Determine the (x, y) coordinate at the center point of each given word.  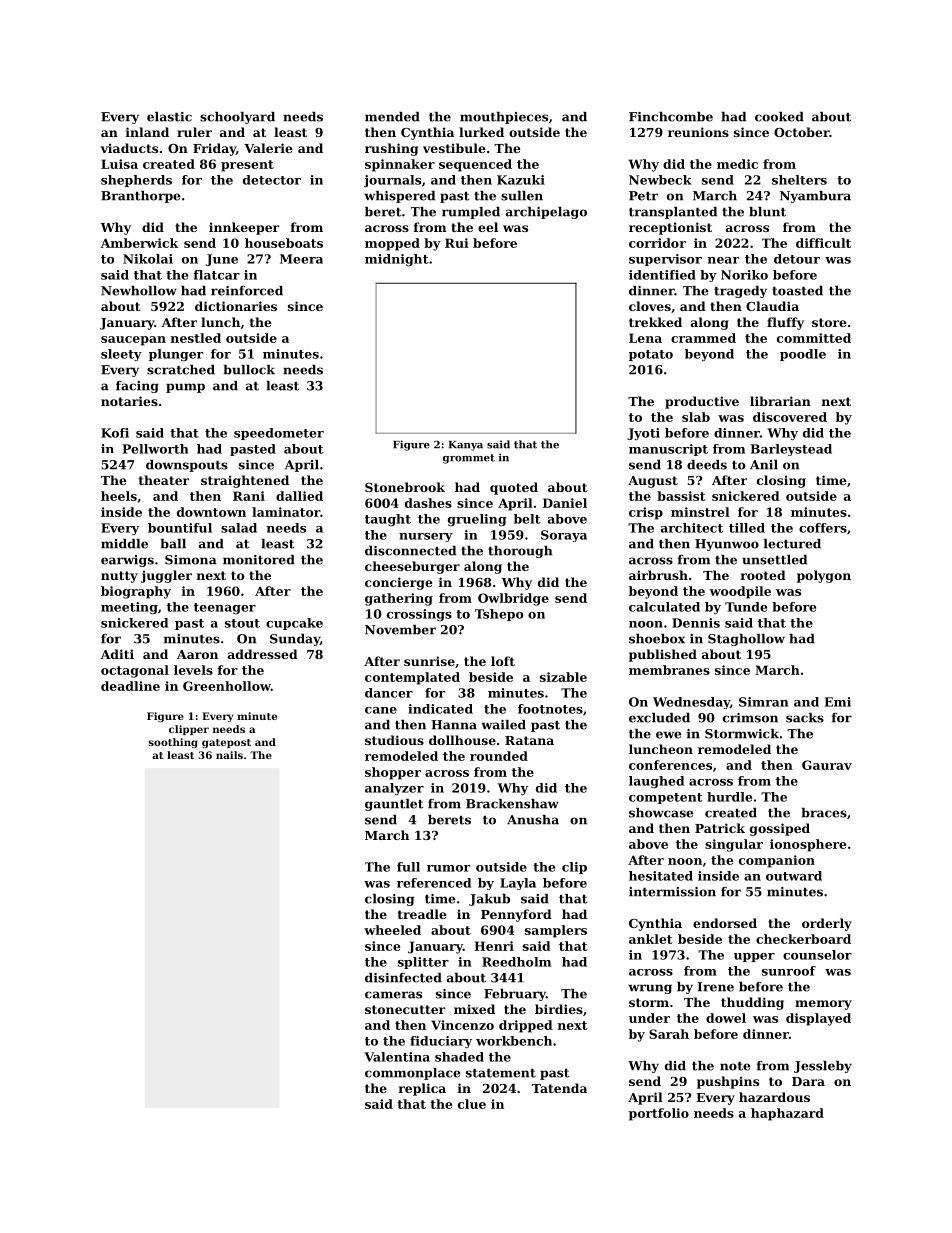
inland (147, 132)
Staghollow (746, 640)
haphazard (787, 1114)
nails (229, 755)
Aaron (197, 654)
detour (797, 259)
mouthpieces (504, 118)
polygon (824, 576)
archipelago (546, 213)
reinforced (247, 291)
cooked (779, 117)
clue (472, 1104)
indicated (440, 709)
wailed (503, 725)
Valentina (397, 1057)
